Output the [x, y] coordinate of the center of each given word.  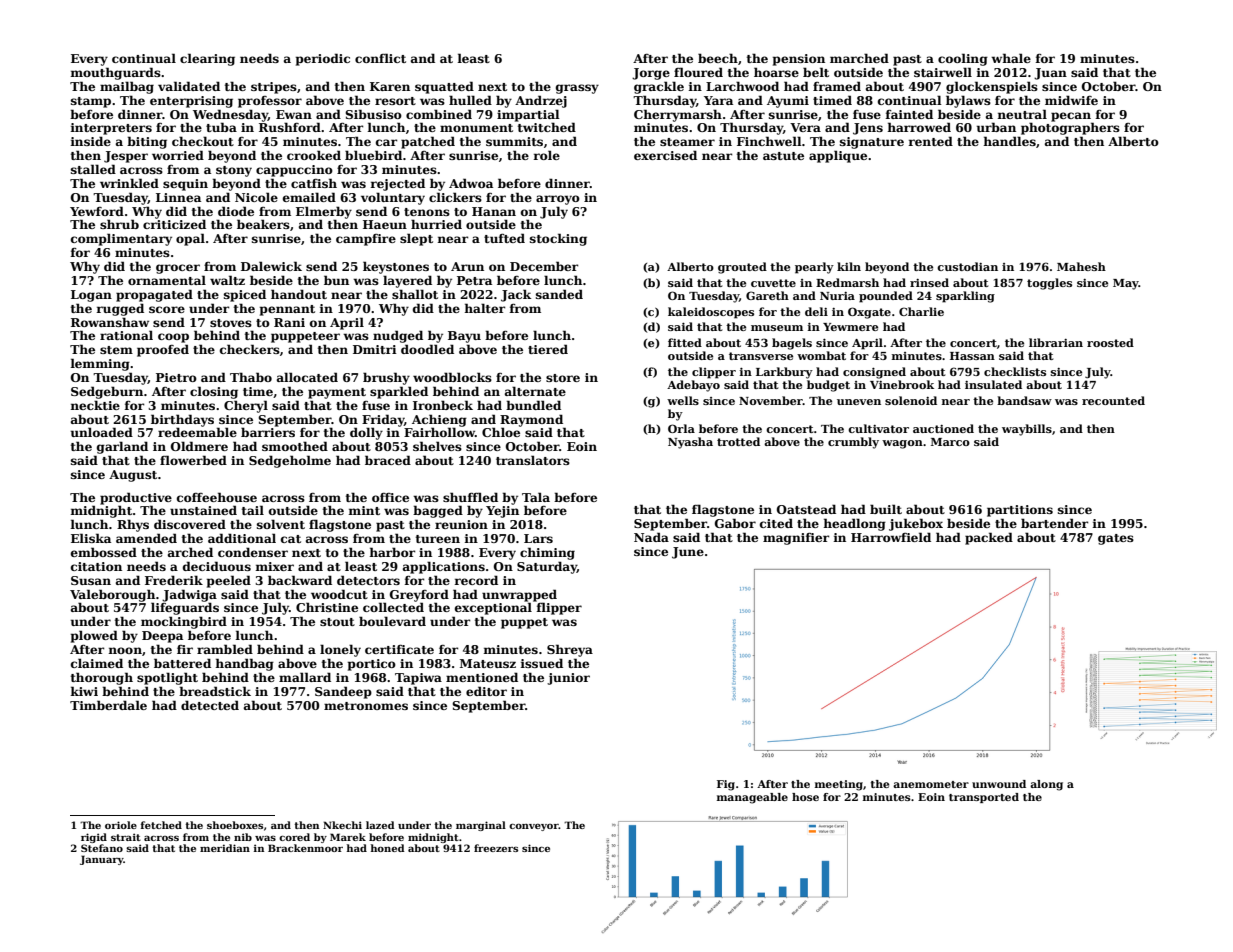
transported [984, 798]
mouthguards [115, 73]
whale [1011, 58]
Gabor [735, 523]
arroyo [558, 200]
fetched [161, 825]
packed [989, 538]
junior [568, 679]
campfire [366, 240]
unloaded [102, 432]
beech [718, 58]
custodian [967, 266]
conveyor [534, 827]
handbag [244, 664]
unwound [999, 784]
